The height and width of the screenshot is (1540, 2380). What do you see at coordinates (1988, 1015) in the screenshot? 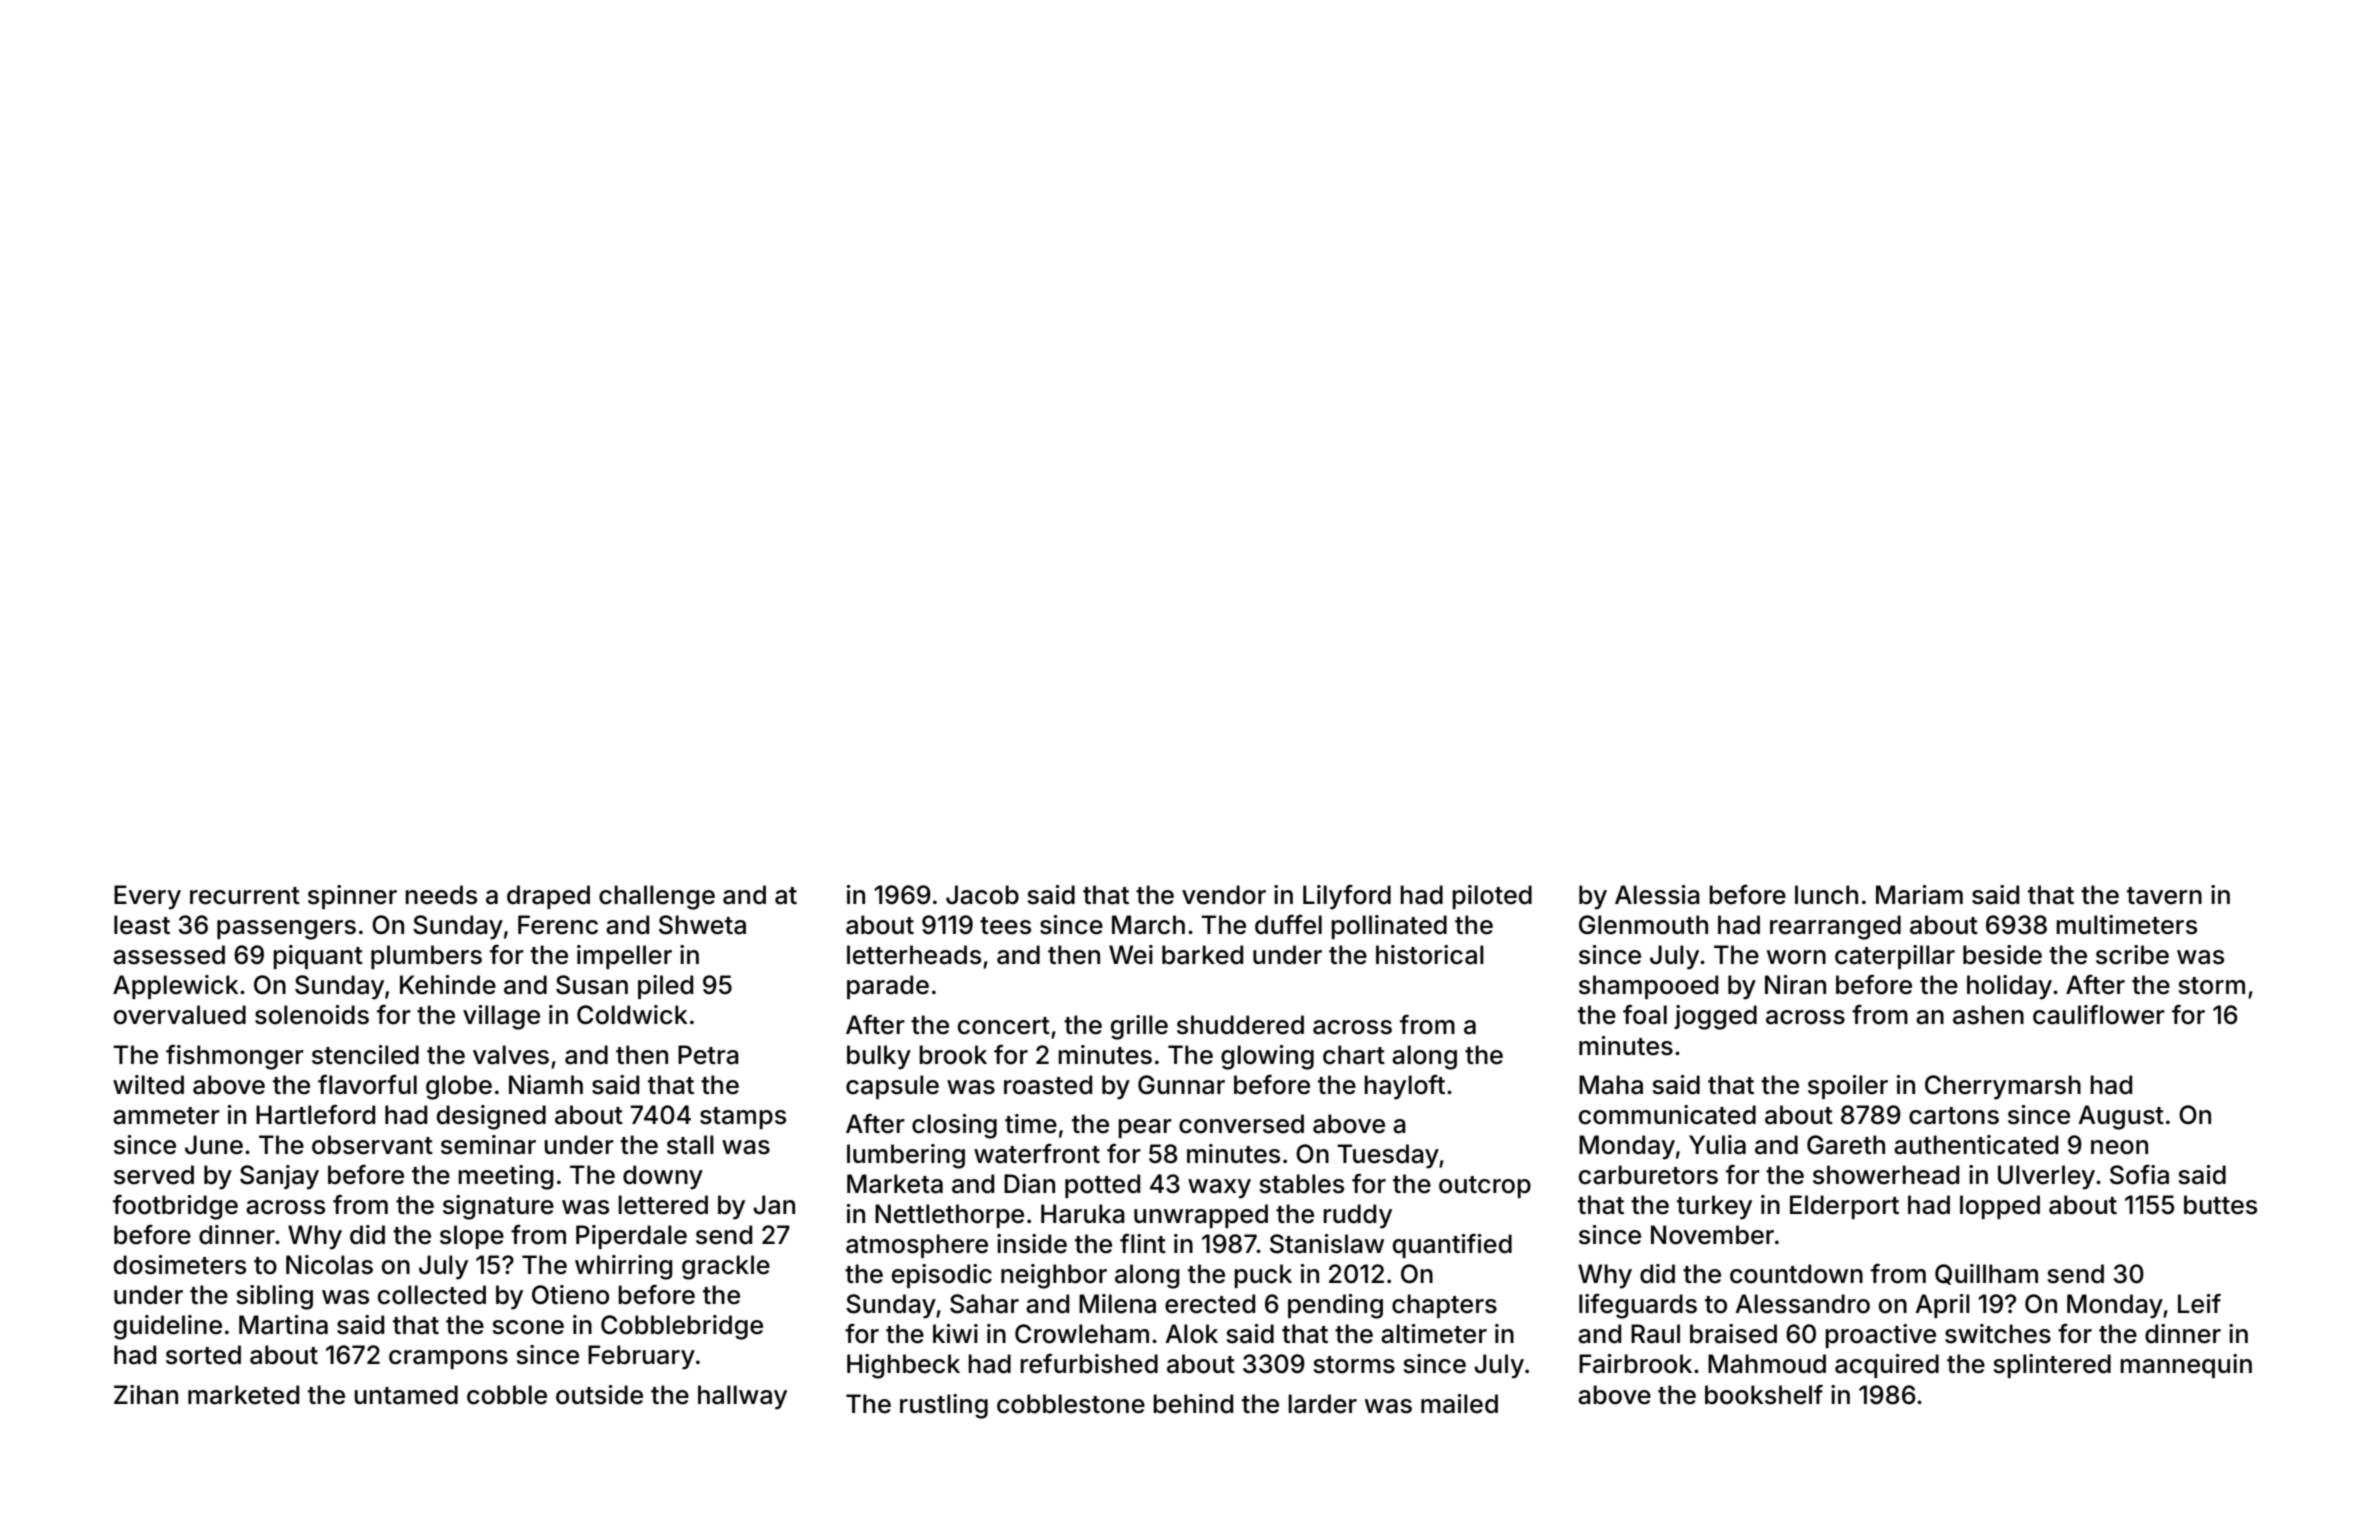
I see `ashen` at bounding box center [1988, 1015].
